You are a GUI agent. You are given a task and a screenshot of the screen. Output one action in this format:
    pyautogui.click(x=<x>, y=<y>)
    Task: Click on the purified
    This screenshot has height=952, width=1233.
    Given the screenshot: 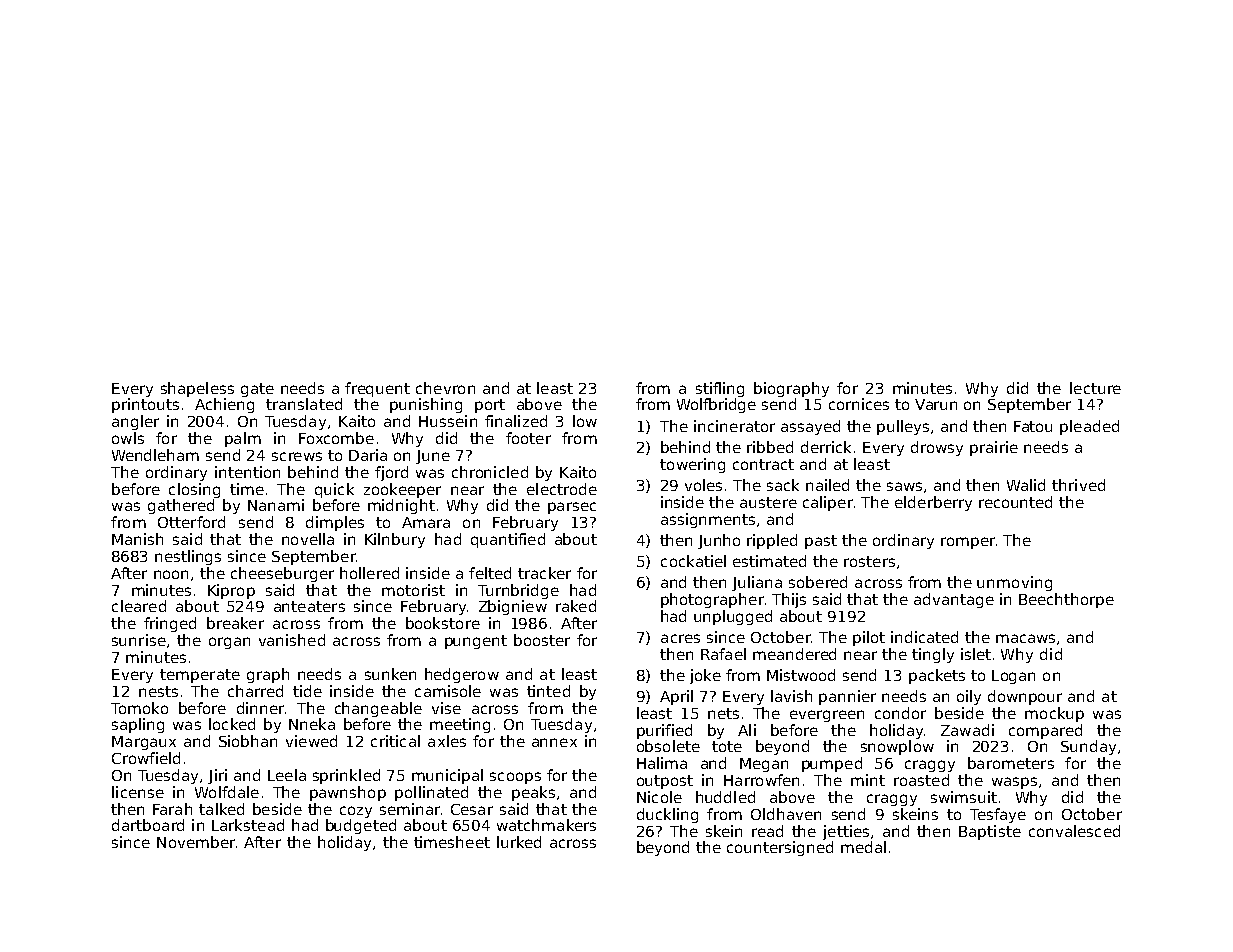 What is the action you would take?
    pyautogui.click(x=664, y=731)
